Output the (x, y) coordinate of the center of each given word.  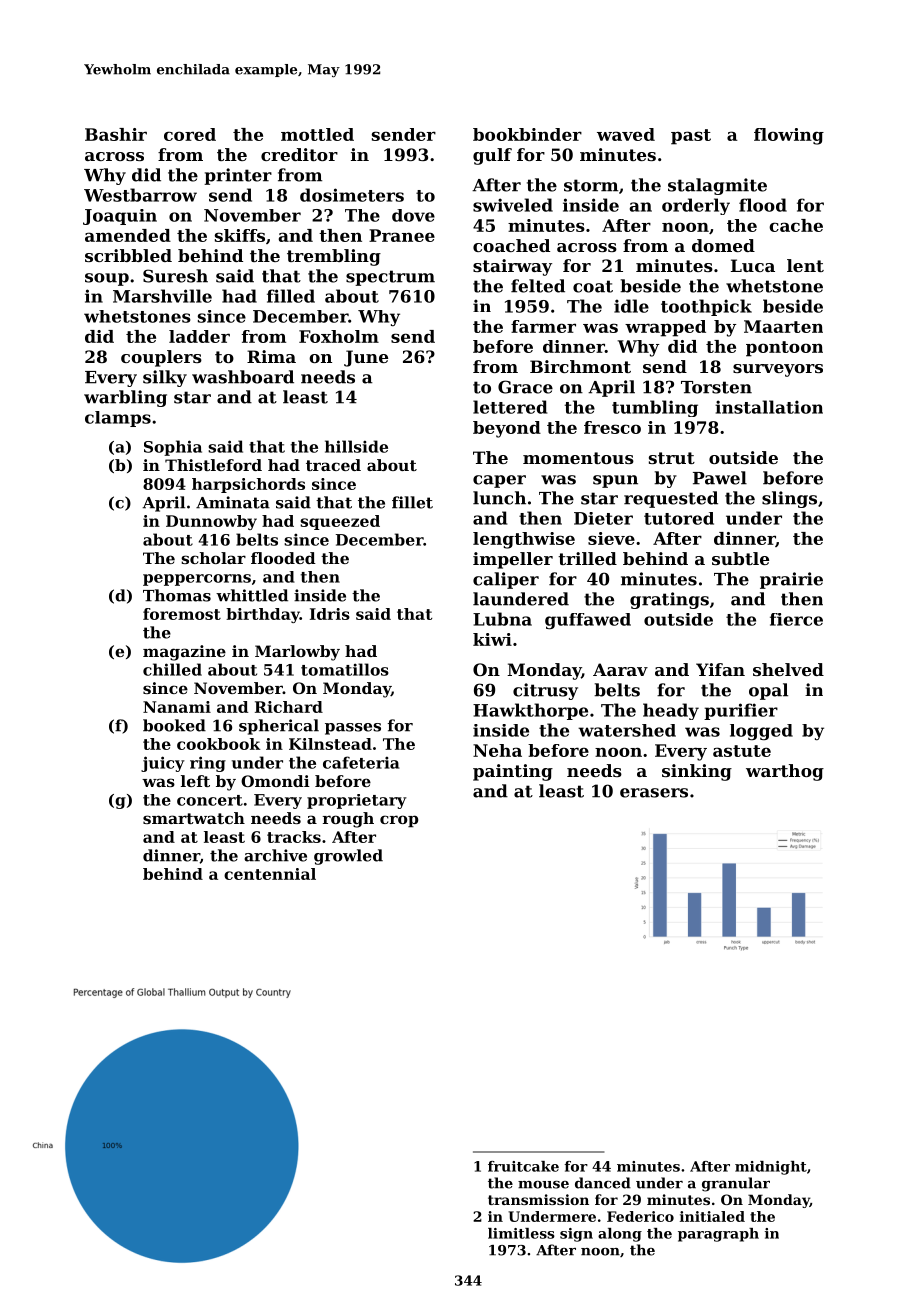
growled (348, 857)
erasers (654, 793)
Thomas (177, 595)
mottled (317, 134)
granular (736, 1184)
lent (805, 265)
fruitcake (523, 1166)
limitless (521, 1233)
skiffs (240, 235)
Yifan (720, 669)
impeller (513, 560)
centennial (270, 874)
